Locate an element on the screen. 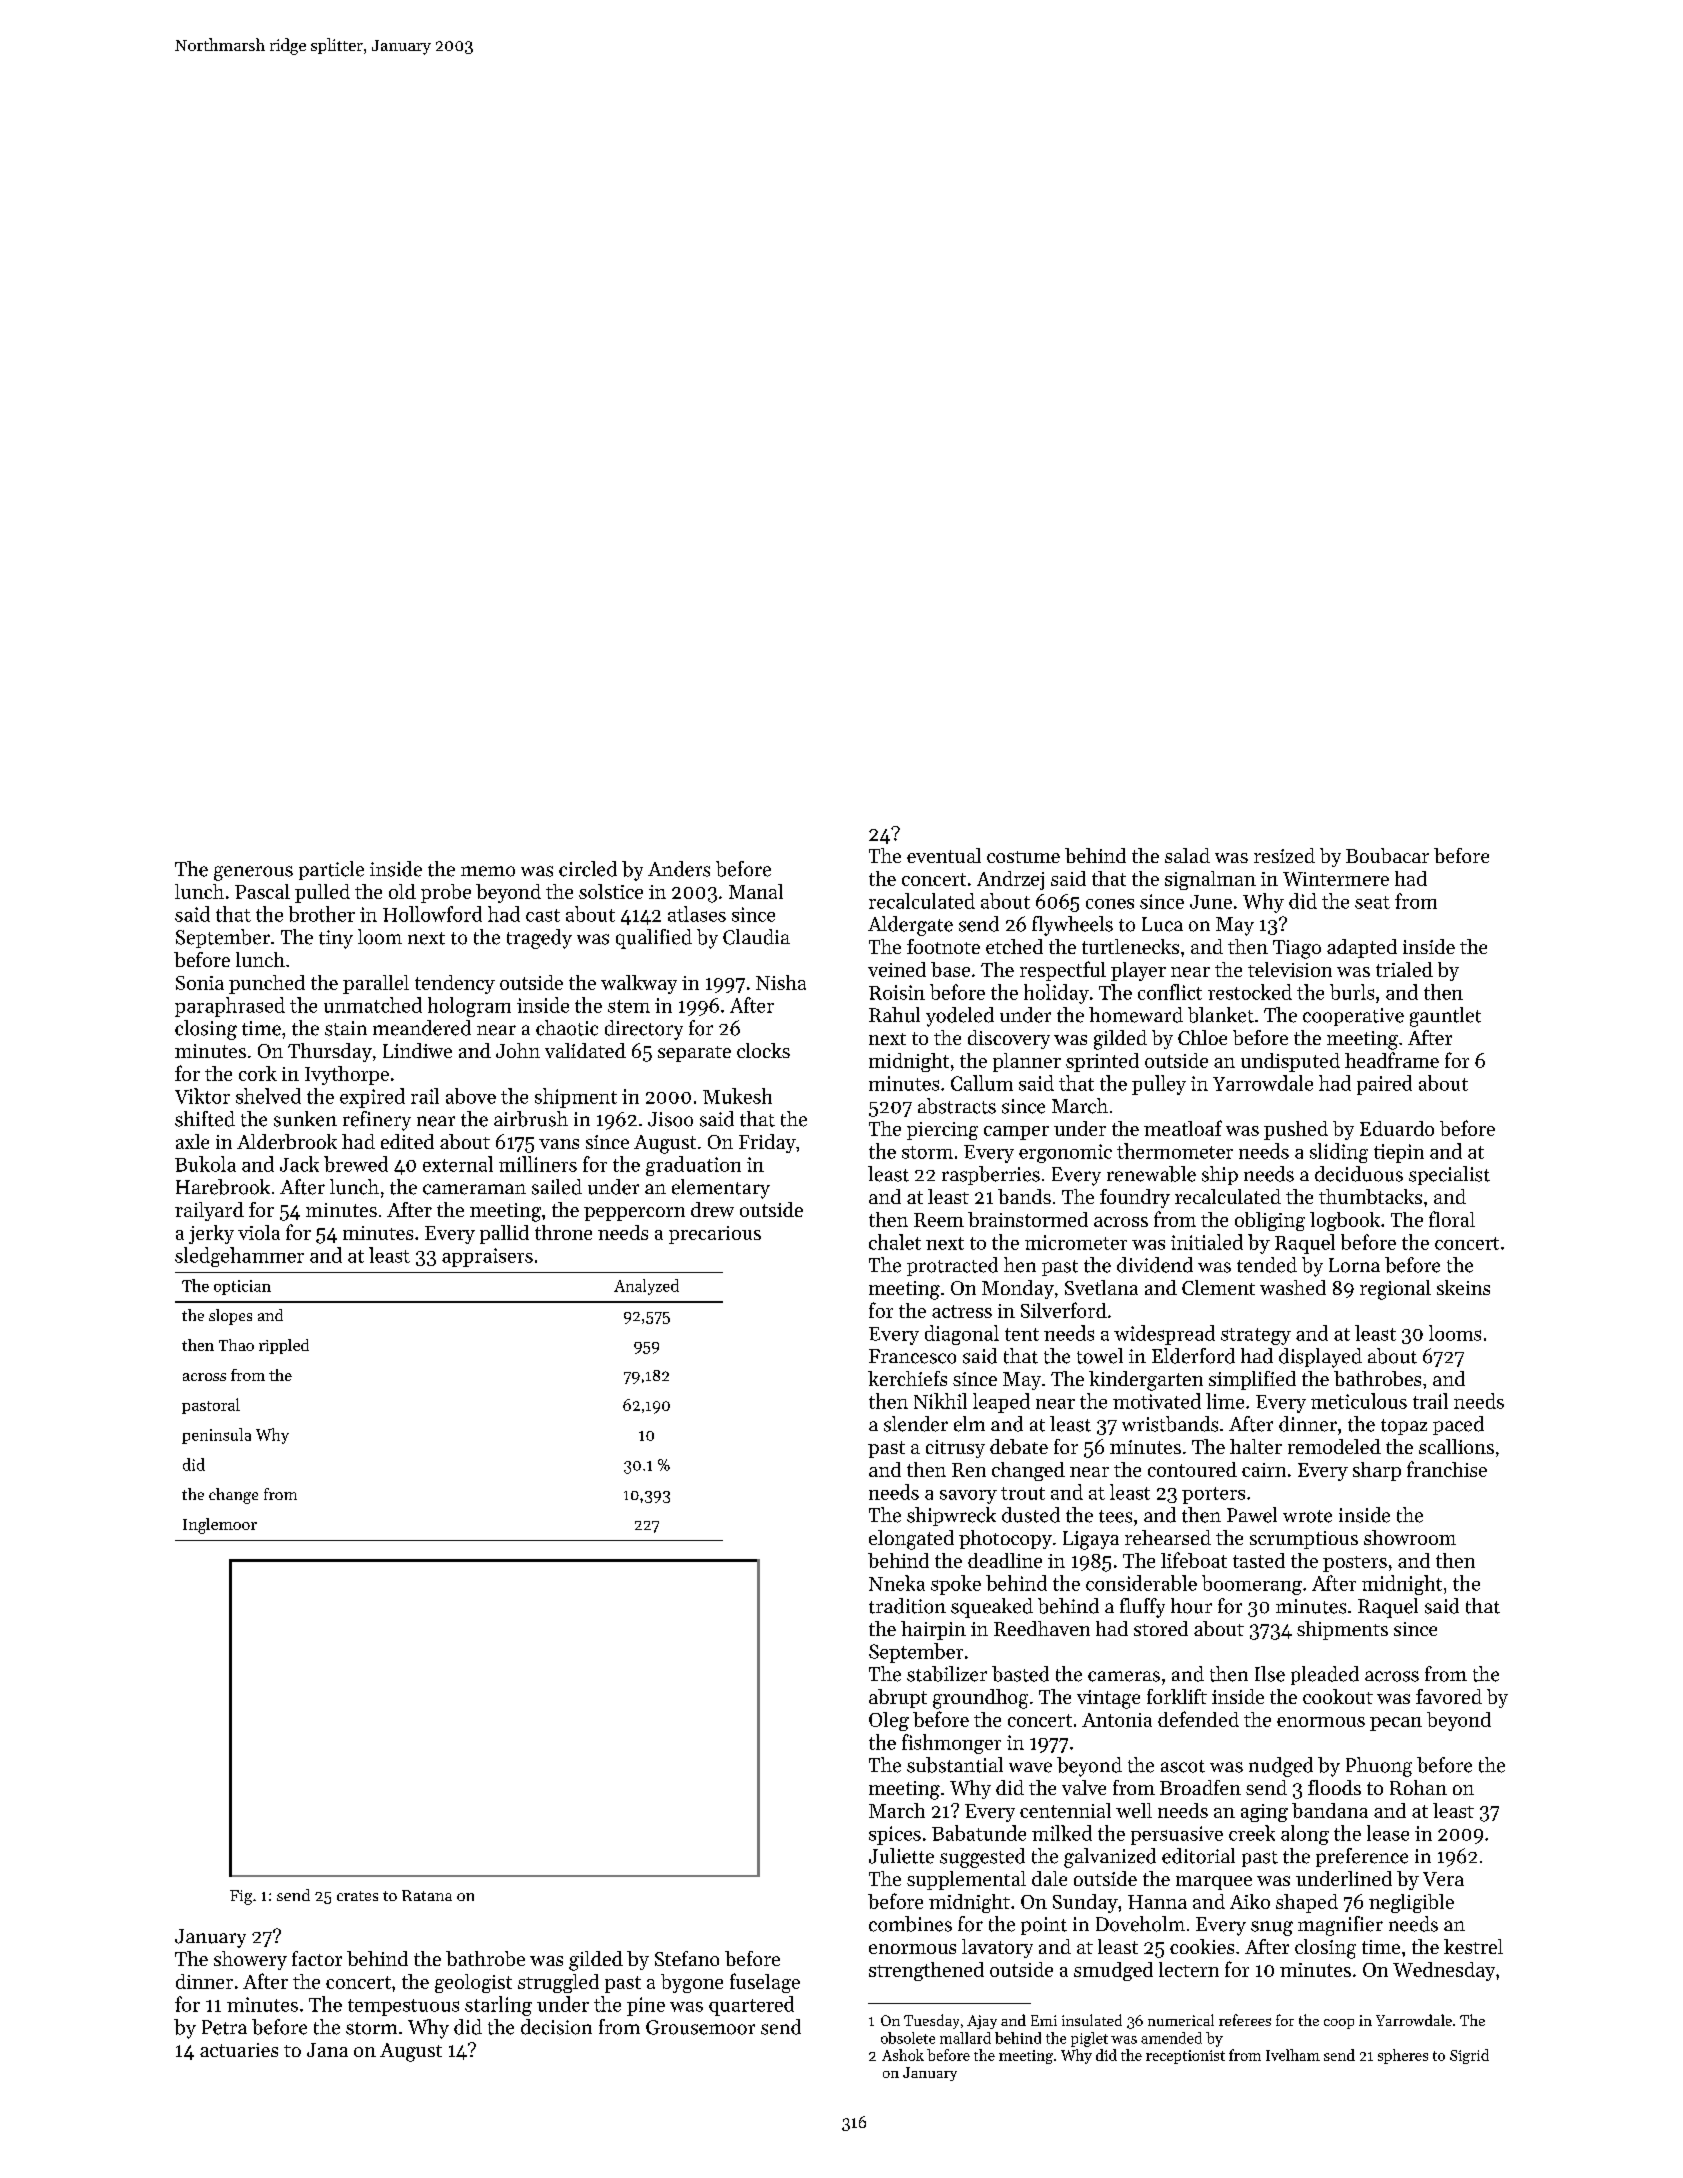 The height and width of the screenshot is (2178, 1683). Jana is located at coordinates (327, 2050).
